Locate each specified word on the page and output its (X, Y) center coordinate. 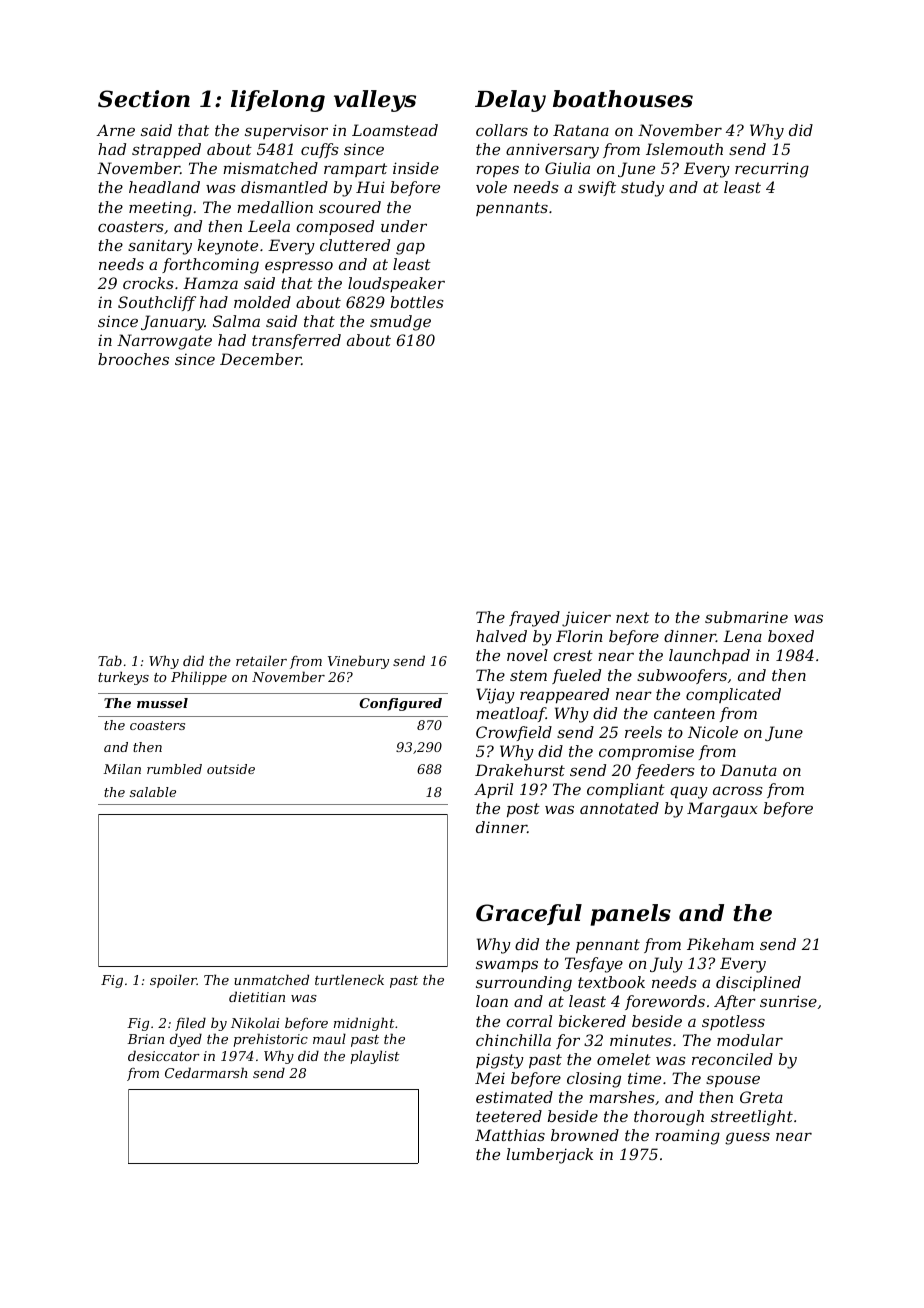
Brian (145, 1039)
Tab (110, 660)
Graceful (529, 914)
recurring (772, 170)
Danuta (748, 770)
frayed (534, 619)
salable (153, 792)
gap (410, 248)
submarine (746, 617)
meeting (160, 209)
